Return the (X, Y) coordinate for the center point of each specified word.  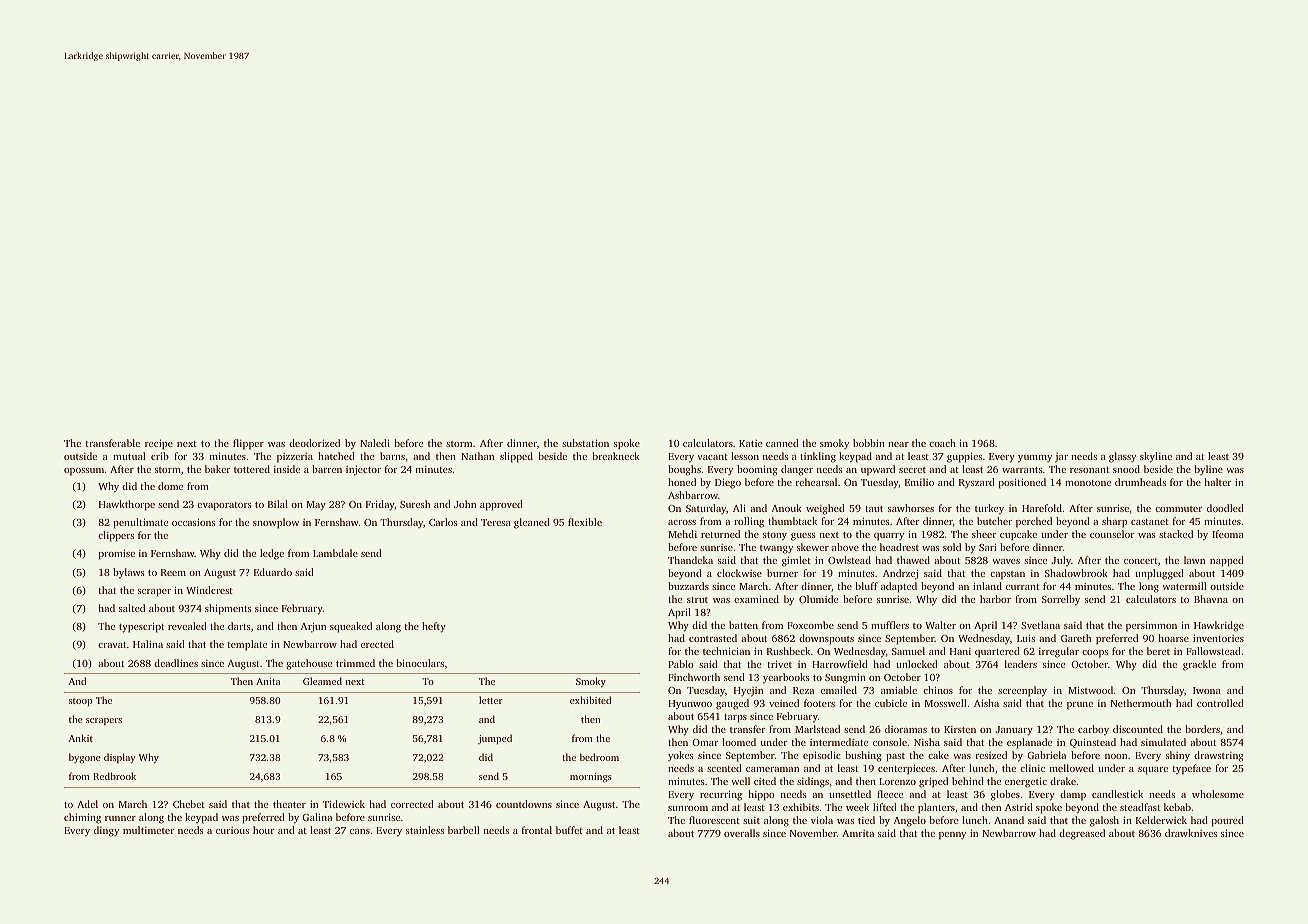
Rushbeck (788, 651)
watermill (1184, 586)
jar (1061, 458)
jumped (495, 739)
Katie (750, 443)
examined (756, 599)
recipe (159, 444)
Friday (380, 505)
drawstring (1219, 756)
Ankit (81, 738)
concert (1141, 561)
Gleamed (322, 681)
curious (232, 830)
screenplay (1022, 691)
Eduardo (273, 572)
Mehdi (682, 534)
